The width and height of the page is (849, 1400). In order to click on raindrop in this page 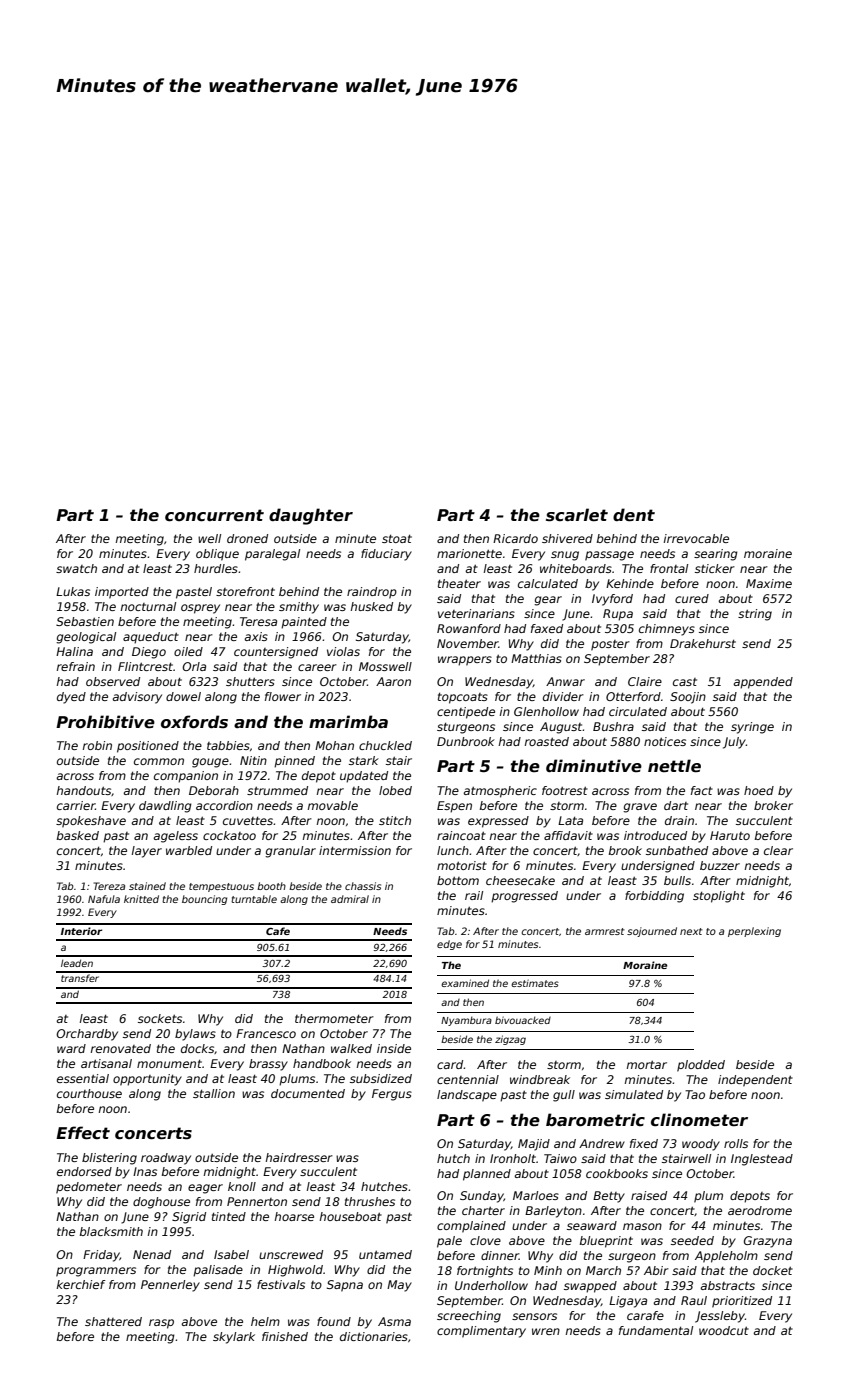, I will do `click(372, 593)`.
